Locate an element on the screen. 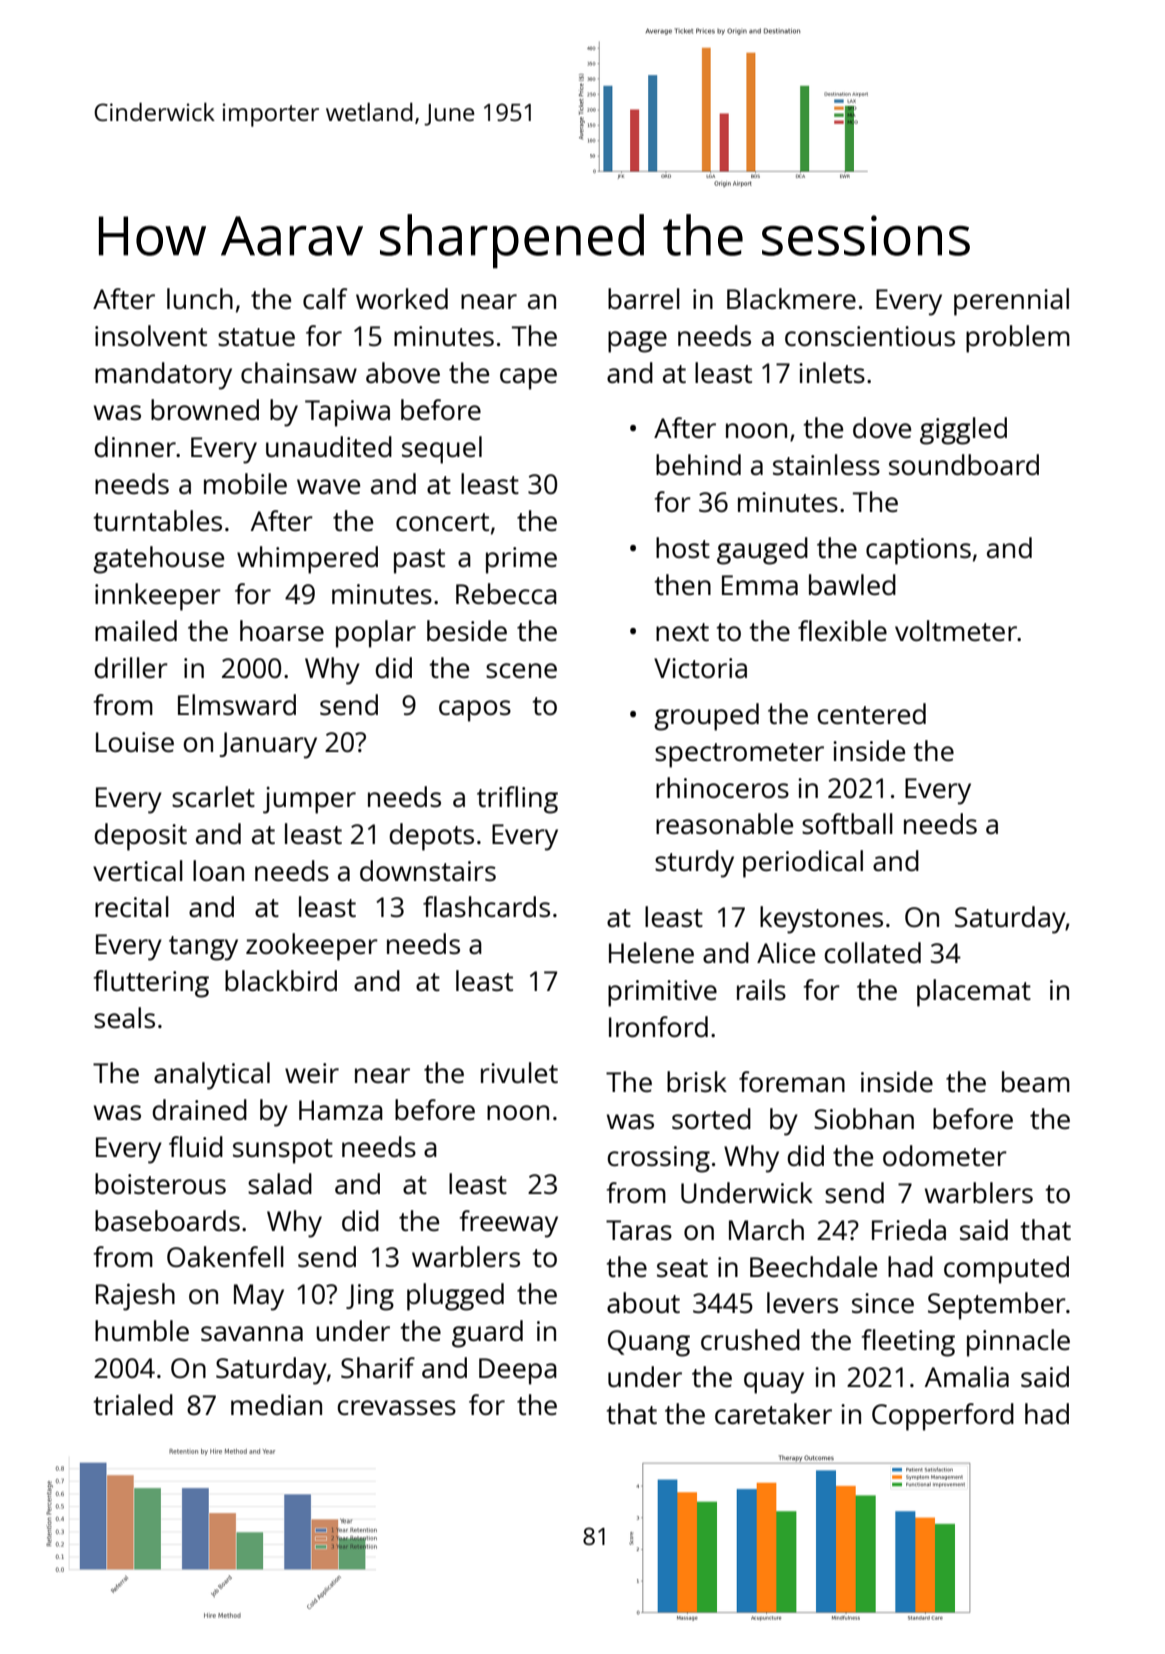  past is located at coordinates (419, 561).
